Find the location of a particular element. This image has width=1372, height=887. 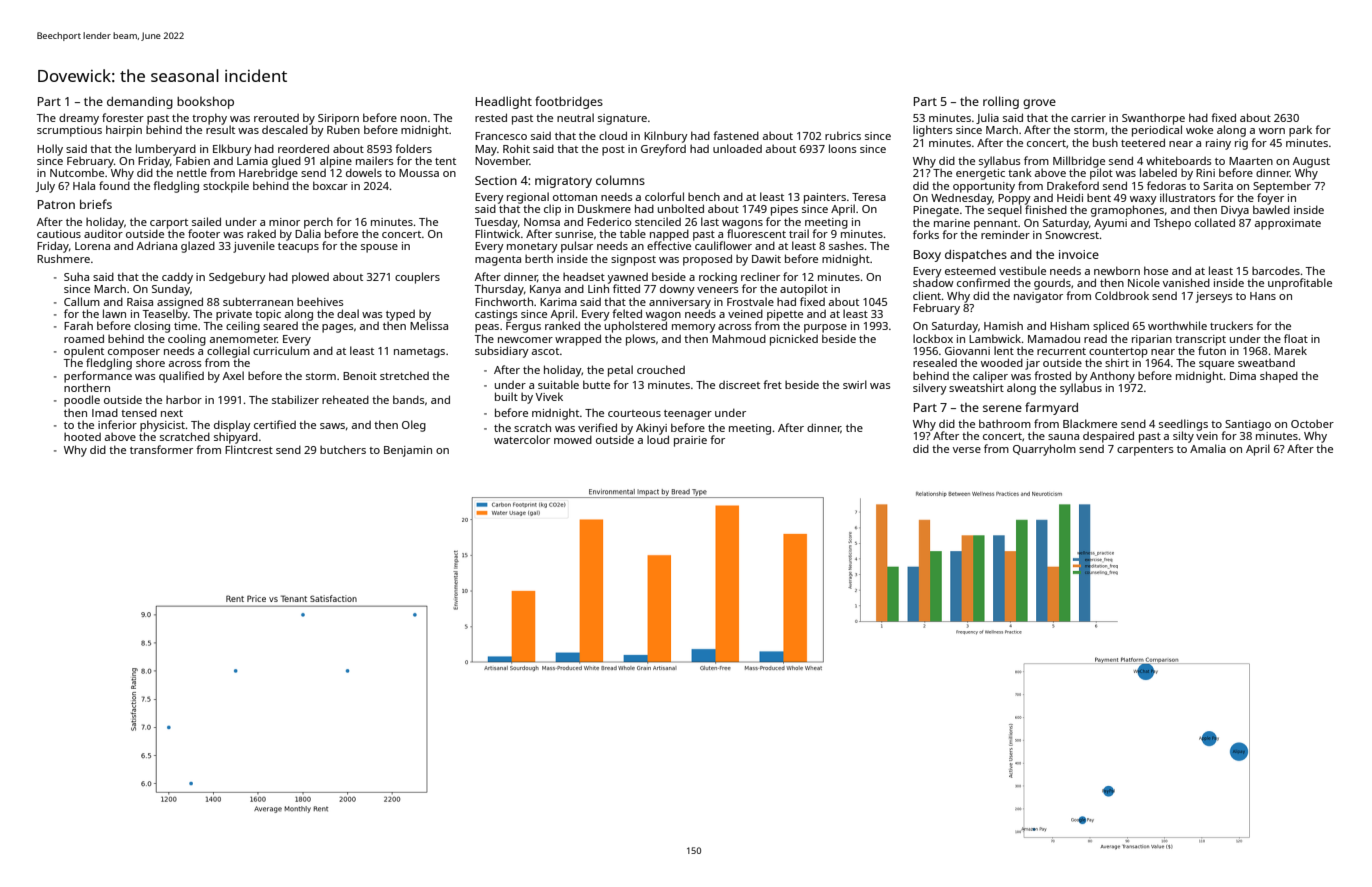

Patron is located at coordinates (56, 204).
